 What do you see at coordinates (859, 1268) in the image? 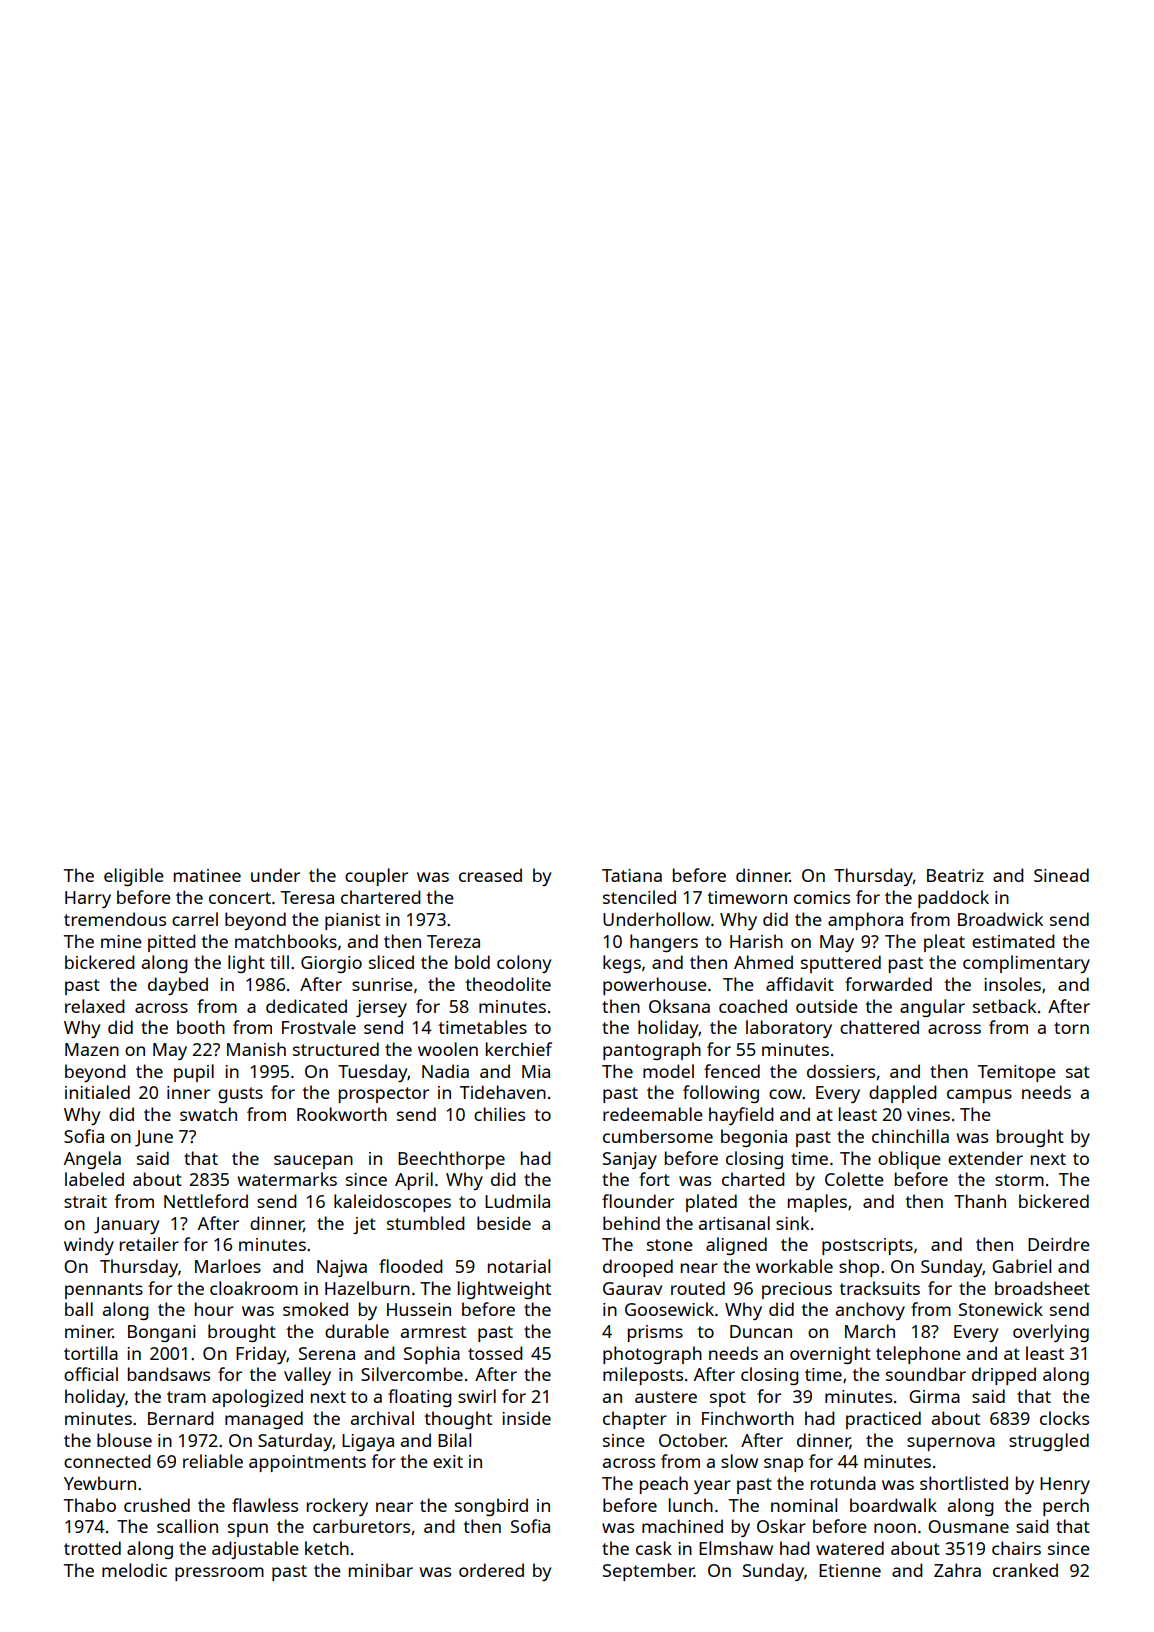
I see `shop` at bounding box center [859, 1268].
